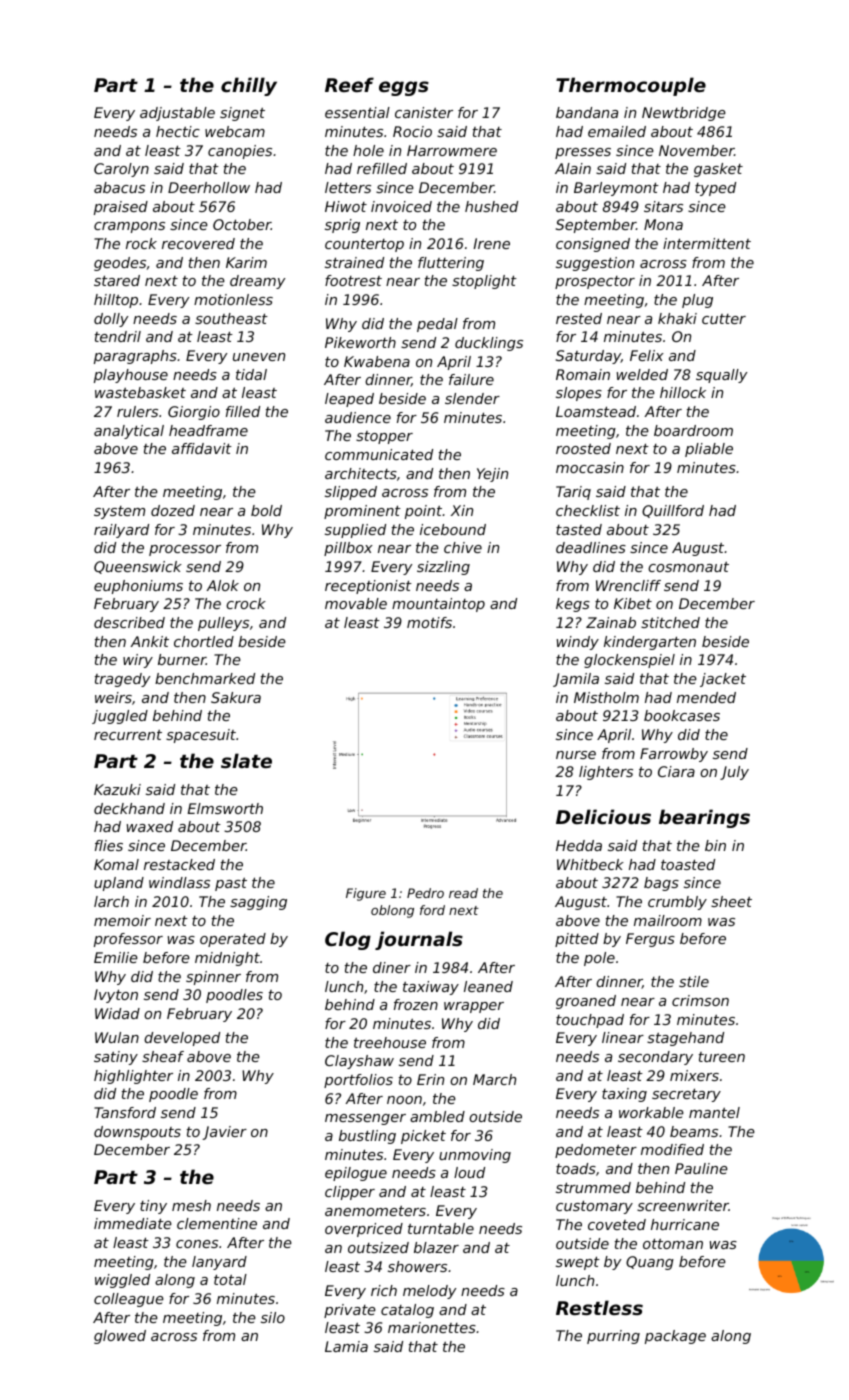  Describe the element at coordinates (109, 845) in the image. I see `flies` at that location.
